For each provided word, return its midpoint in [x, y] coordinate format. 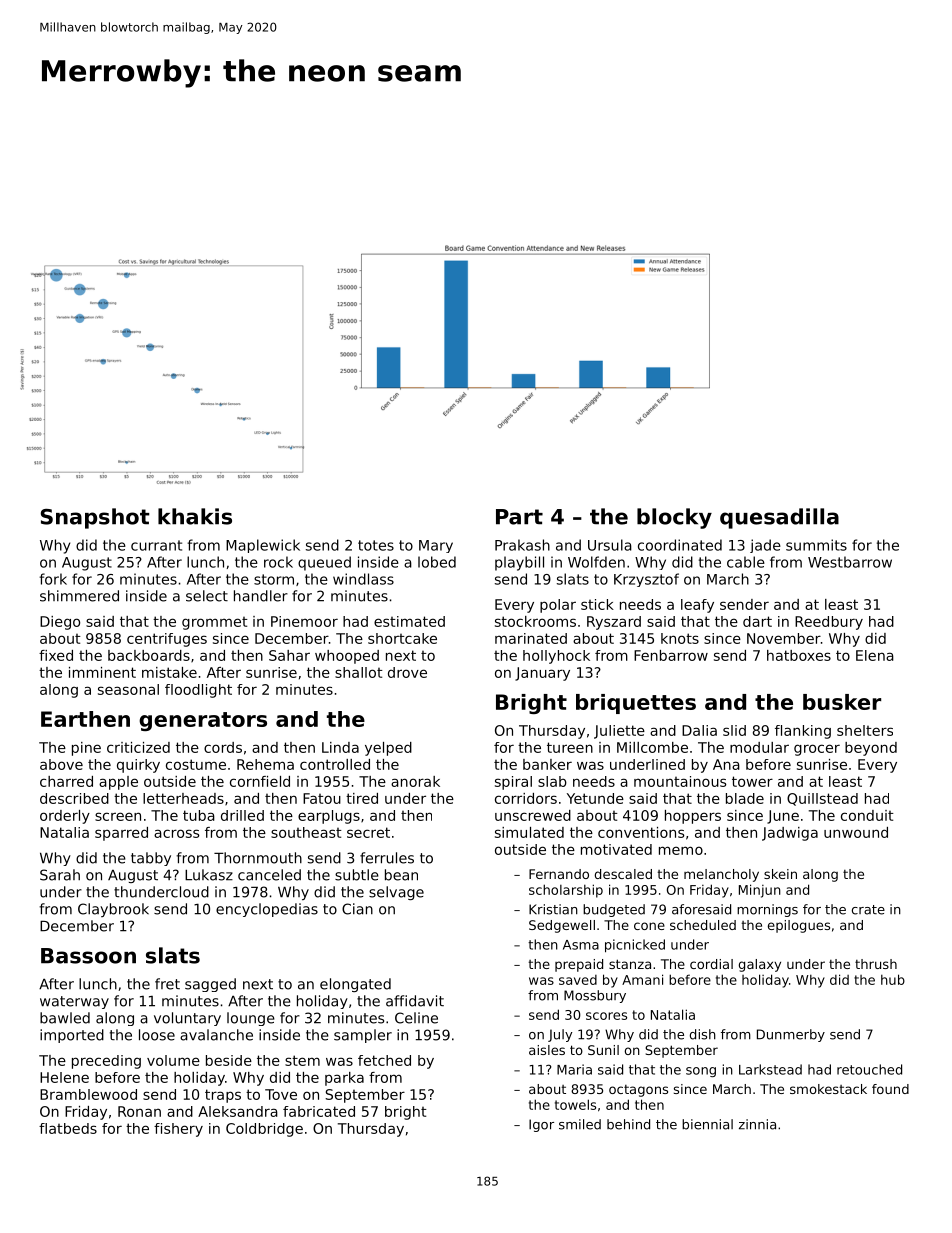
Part [519, 517]
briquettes [636, 704]
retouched [869, 1069]
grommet [215, 623]
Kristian [553, 909]
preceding [106, 1062]
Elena [875, 655]
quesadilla [779, 518]
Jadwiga [790, 834]
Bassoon [88, 956]
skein [780, 874]
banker [547, 764]
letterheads [183, 798]
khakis [195, 516]
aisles [547, 1050]
